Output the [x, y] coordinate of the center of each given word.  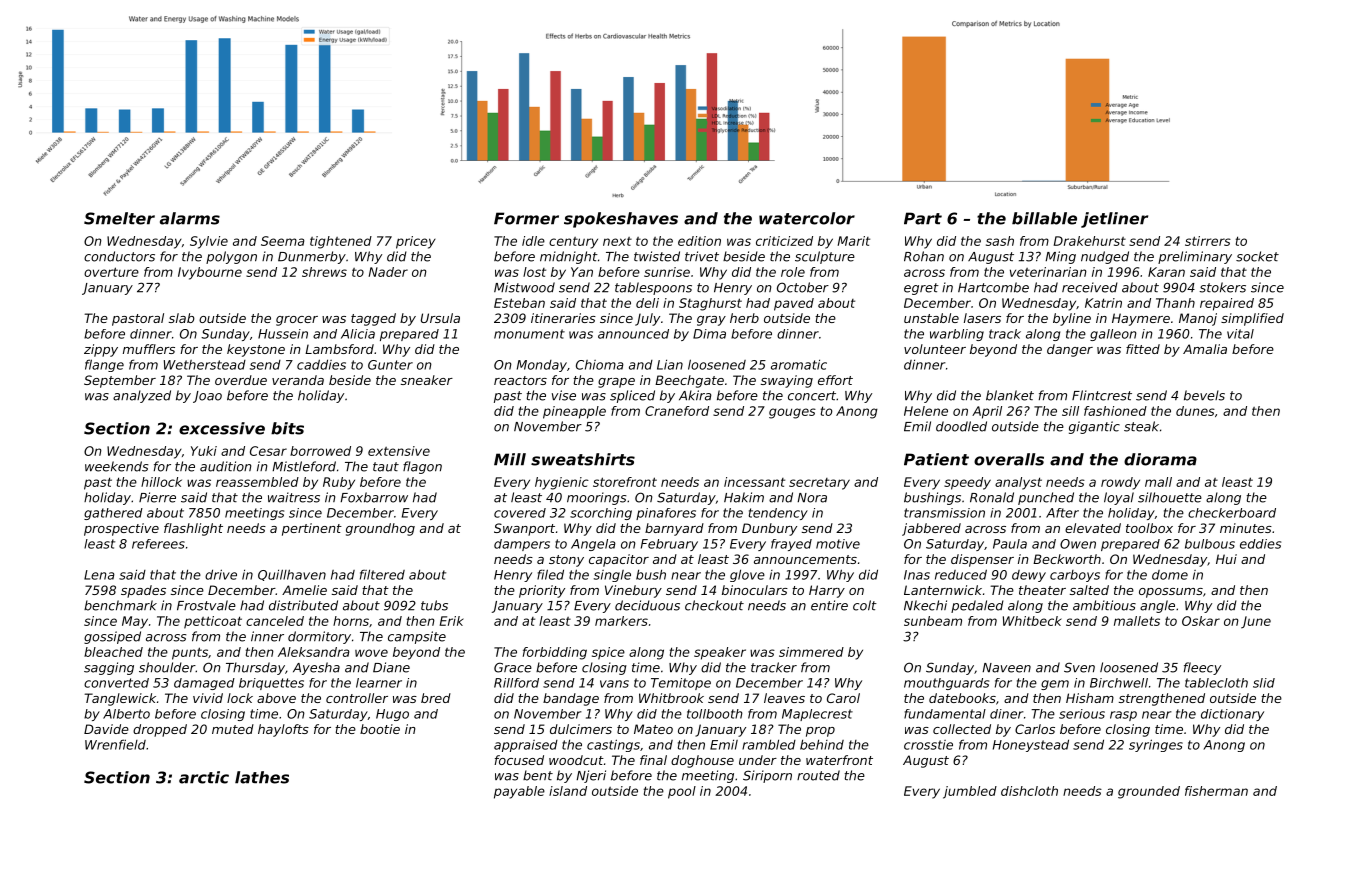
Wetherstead [205, 365]
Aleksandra [314, 652]
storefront [625, 482]
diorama [1160, 459]
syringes [1156, 745]
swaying [787, 381]
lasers [982, 318]
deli [647, 303]
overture [111, 272]
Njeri [591, 776]
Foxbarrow [374, 497]
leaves [784, 698]
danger [1070, 350]
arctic [204, 777]
